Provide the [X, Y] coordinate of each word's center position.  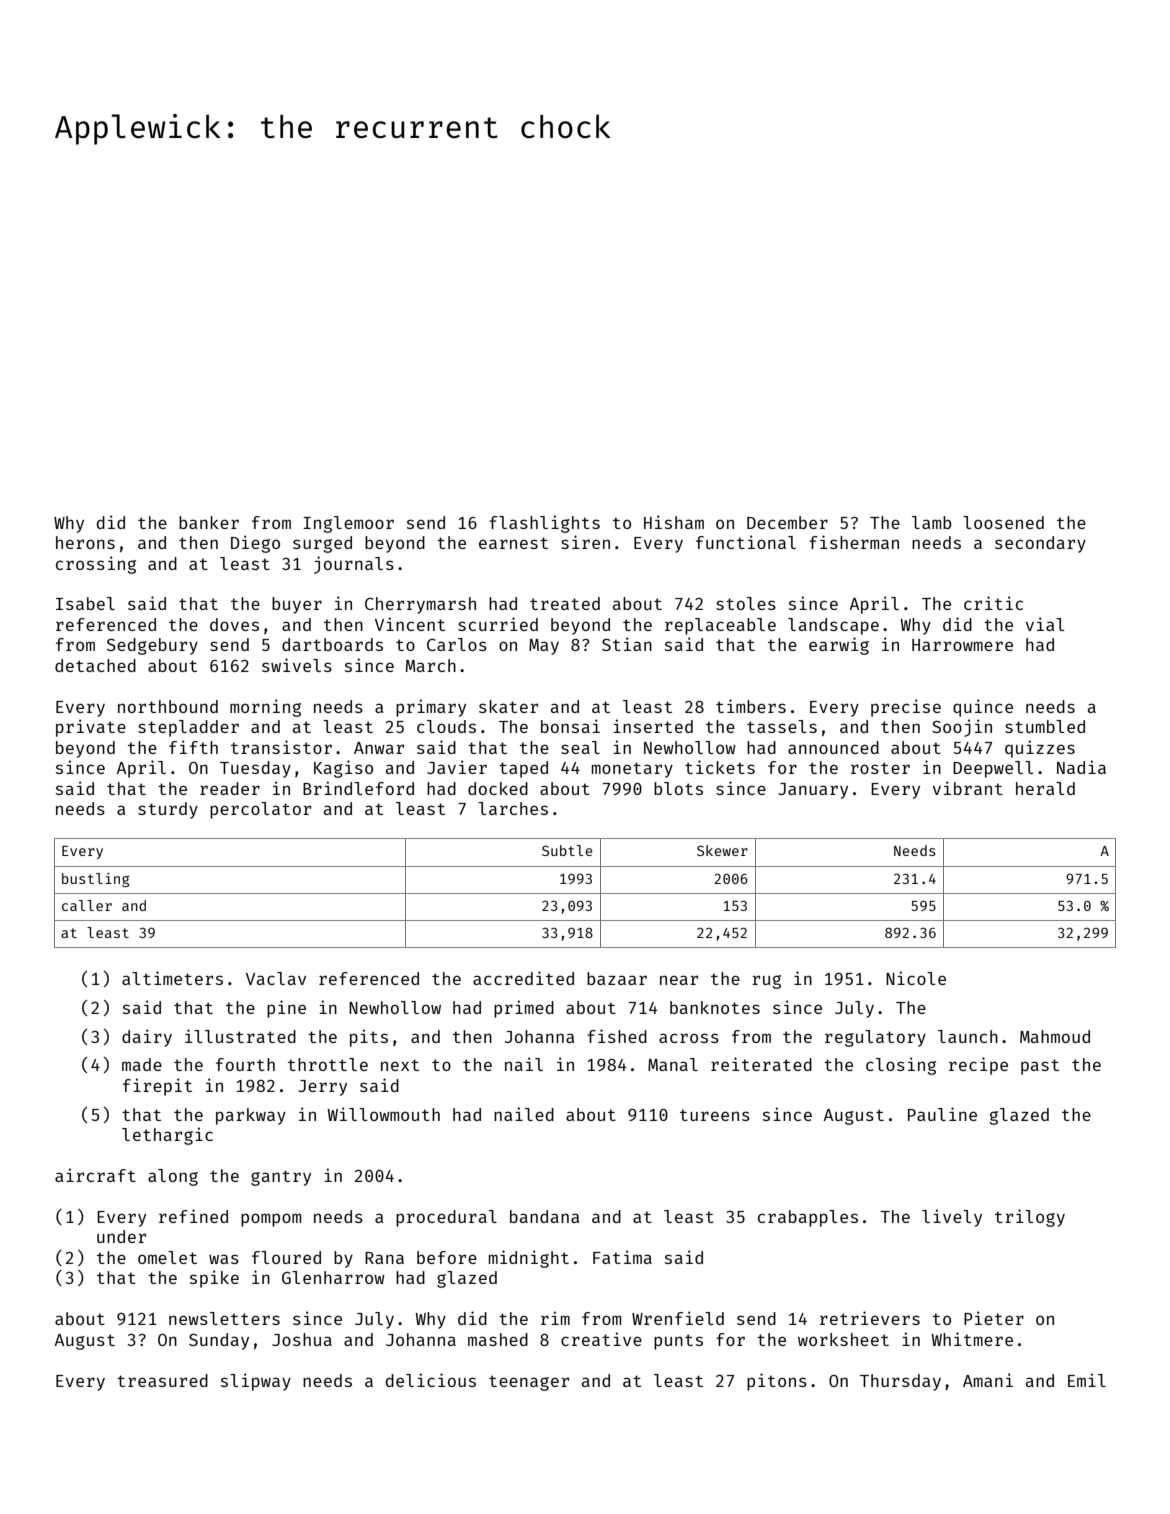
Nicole [916, 978]
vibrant [968, 788]
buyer [297, 605]
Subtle [567, 850]
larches [513, 808]
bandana [544, 1216]
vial [1045, 624]
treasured [162, 1380]
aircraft [95, 1175]
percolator [260, 810]
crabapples [808, 1218]
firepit [157, 1087]
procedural [446, 1218]
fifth [193, 747]
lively [952, 1218]
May [544, 647]
